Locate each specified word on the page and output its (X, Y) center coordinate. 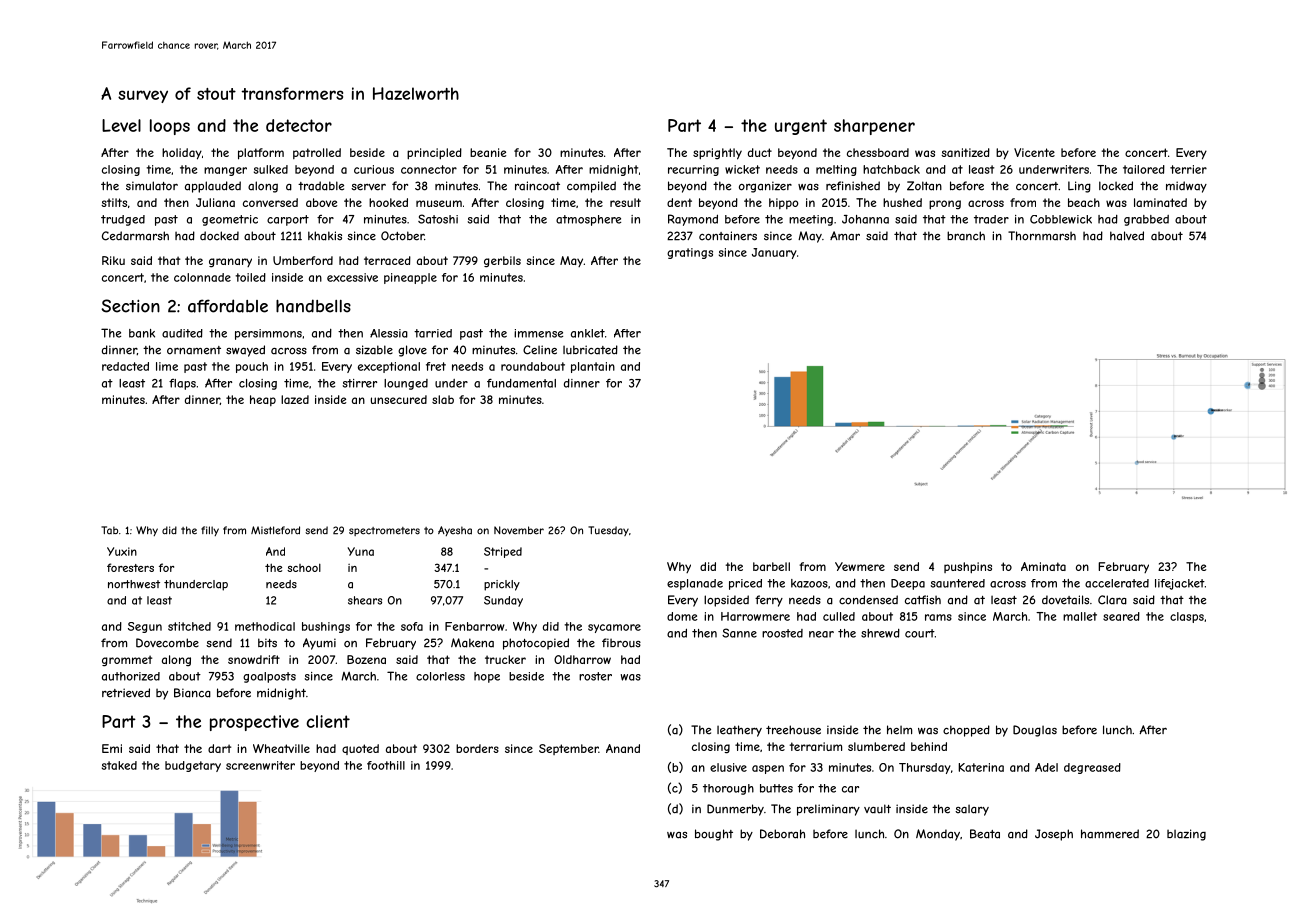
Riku (113, 260)
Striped (503, 552)
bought (714, 835)
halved (1127, 236)
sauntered (958, 583)
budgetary (193, 766)
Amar (845, 235)
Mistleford (275, 530)
